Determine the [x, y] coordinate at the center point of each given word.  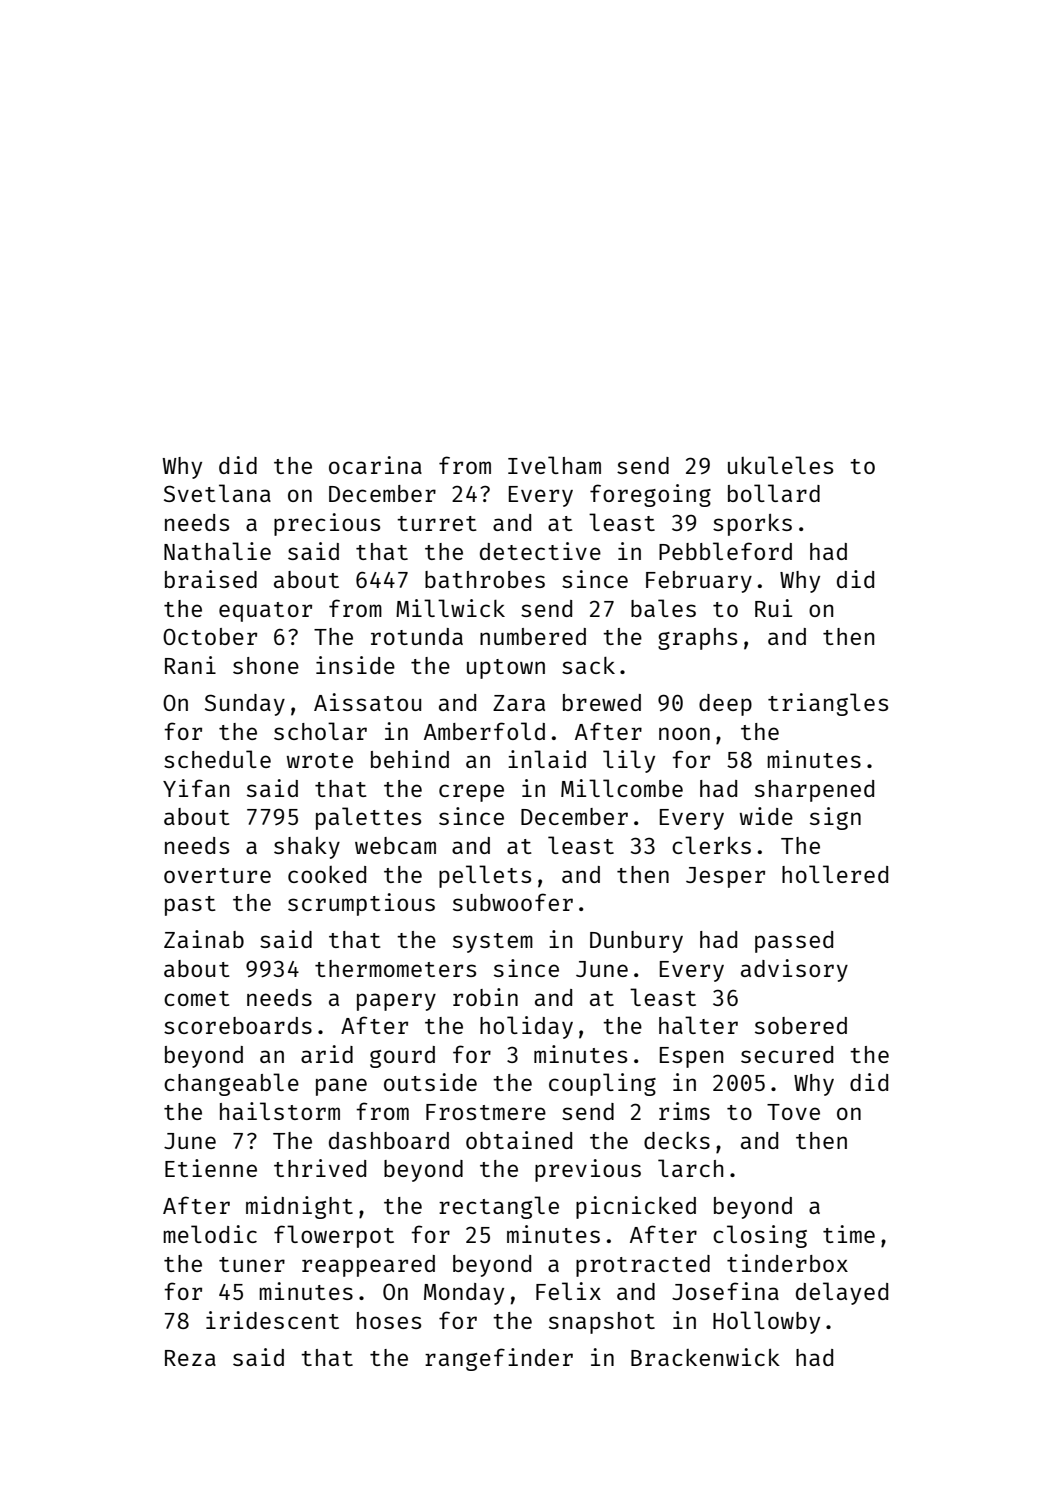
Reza [190, 1358]
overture [217, 875]
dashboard [389, 1140]
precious [327, 524]
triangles [828, 704]
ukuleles [780, 465]
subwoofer [513, 902]
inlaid [547, 759]
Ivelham [554, 465]
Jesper [725, 877]
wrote [320, 760]
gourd [402, 1057]
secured [787, 1054]
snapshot [602, 1323]
